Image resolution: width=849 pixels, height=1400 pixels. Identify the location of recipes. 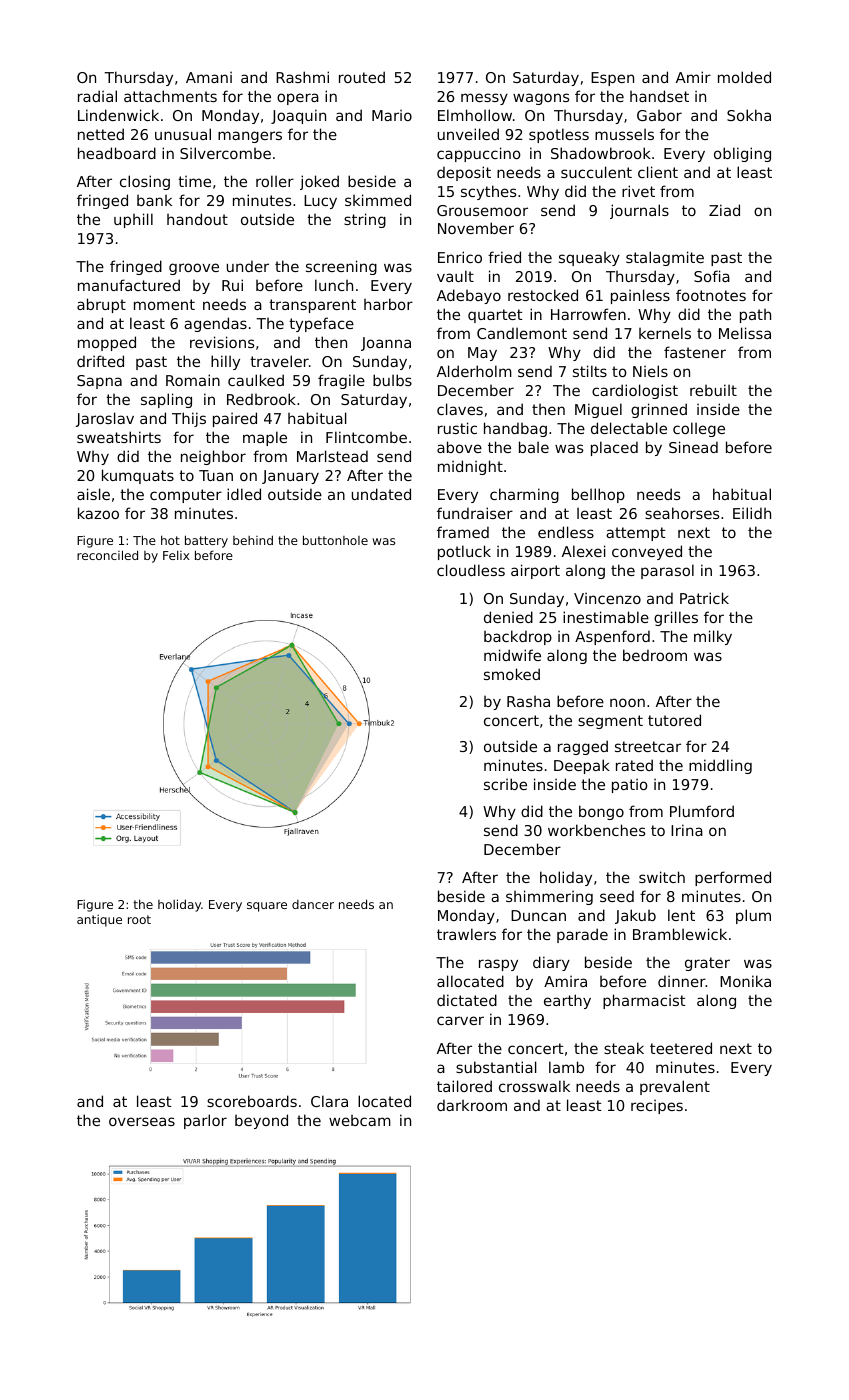
(657, 1106).
